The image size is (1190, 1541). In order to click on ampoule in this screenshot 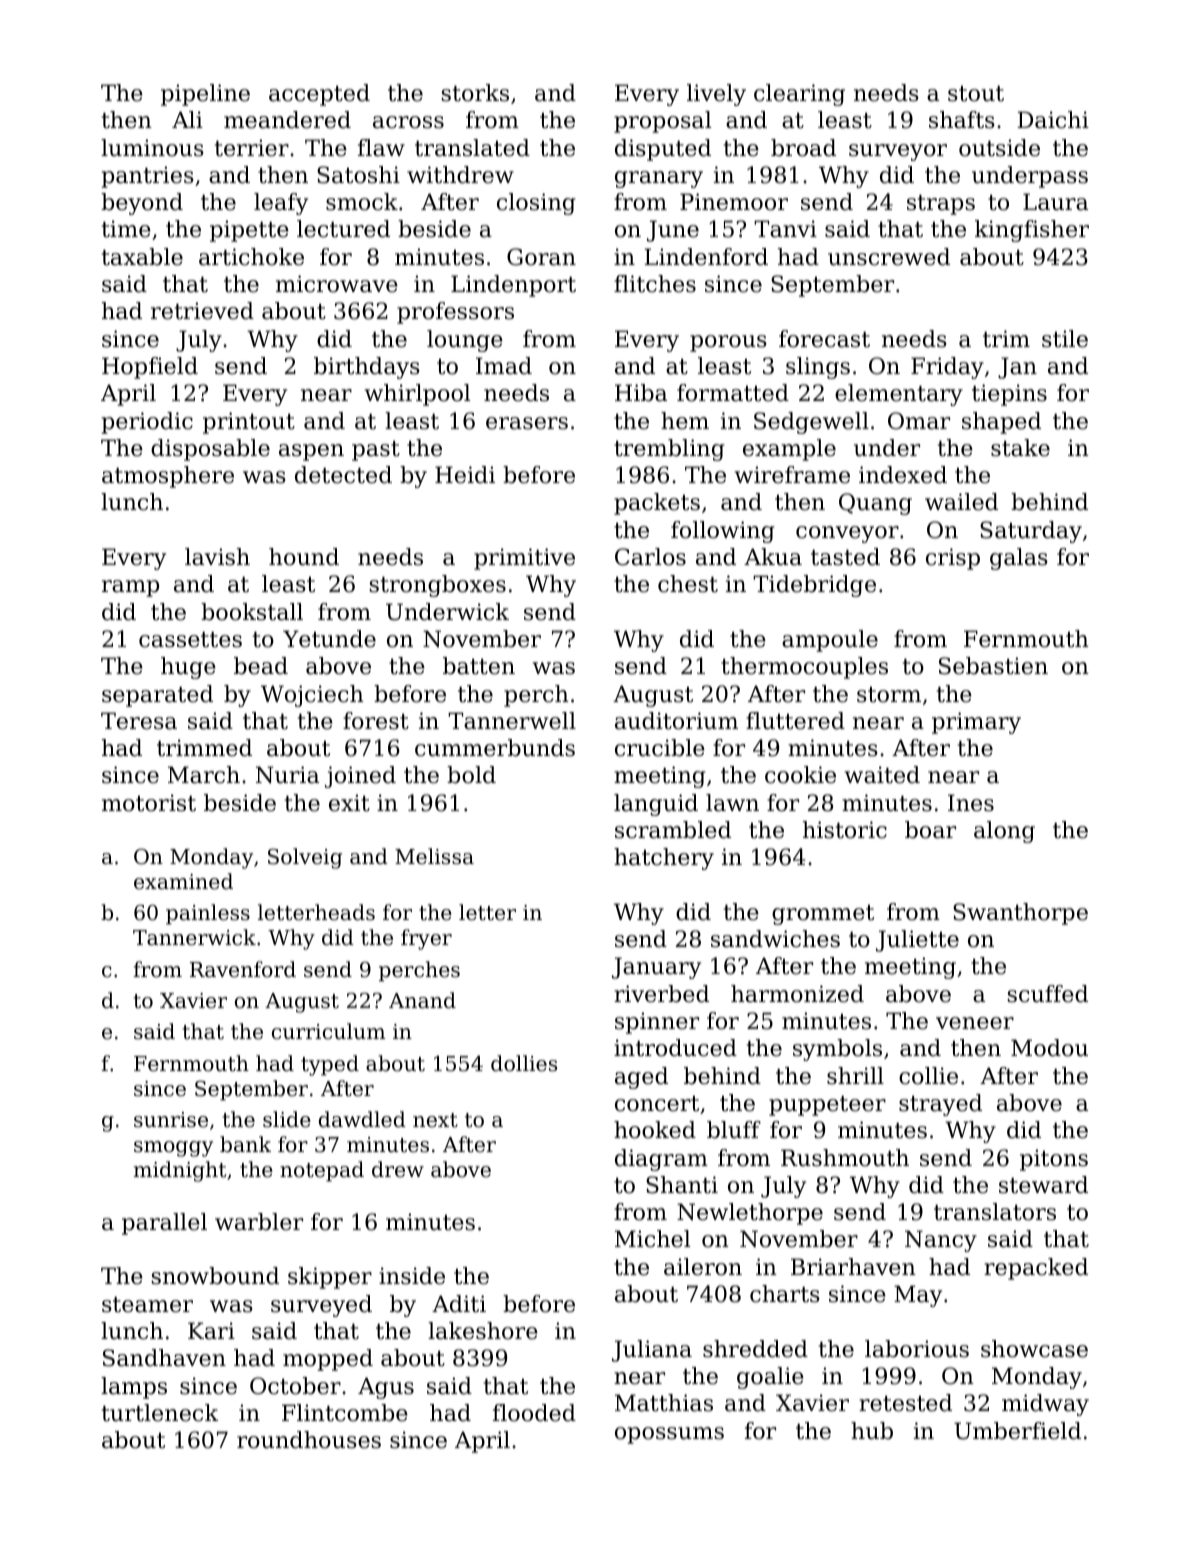, I will do `click(830, 641)`.
